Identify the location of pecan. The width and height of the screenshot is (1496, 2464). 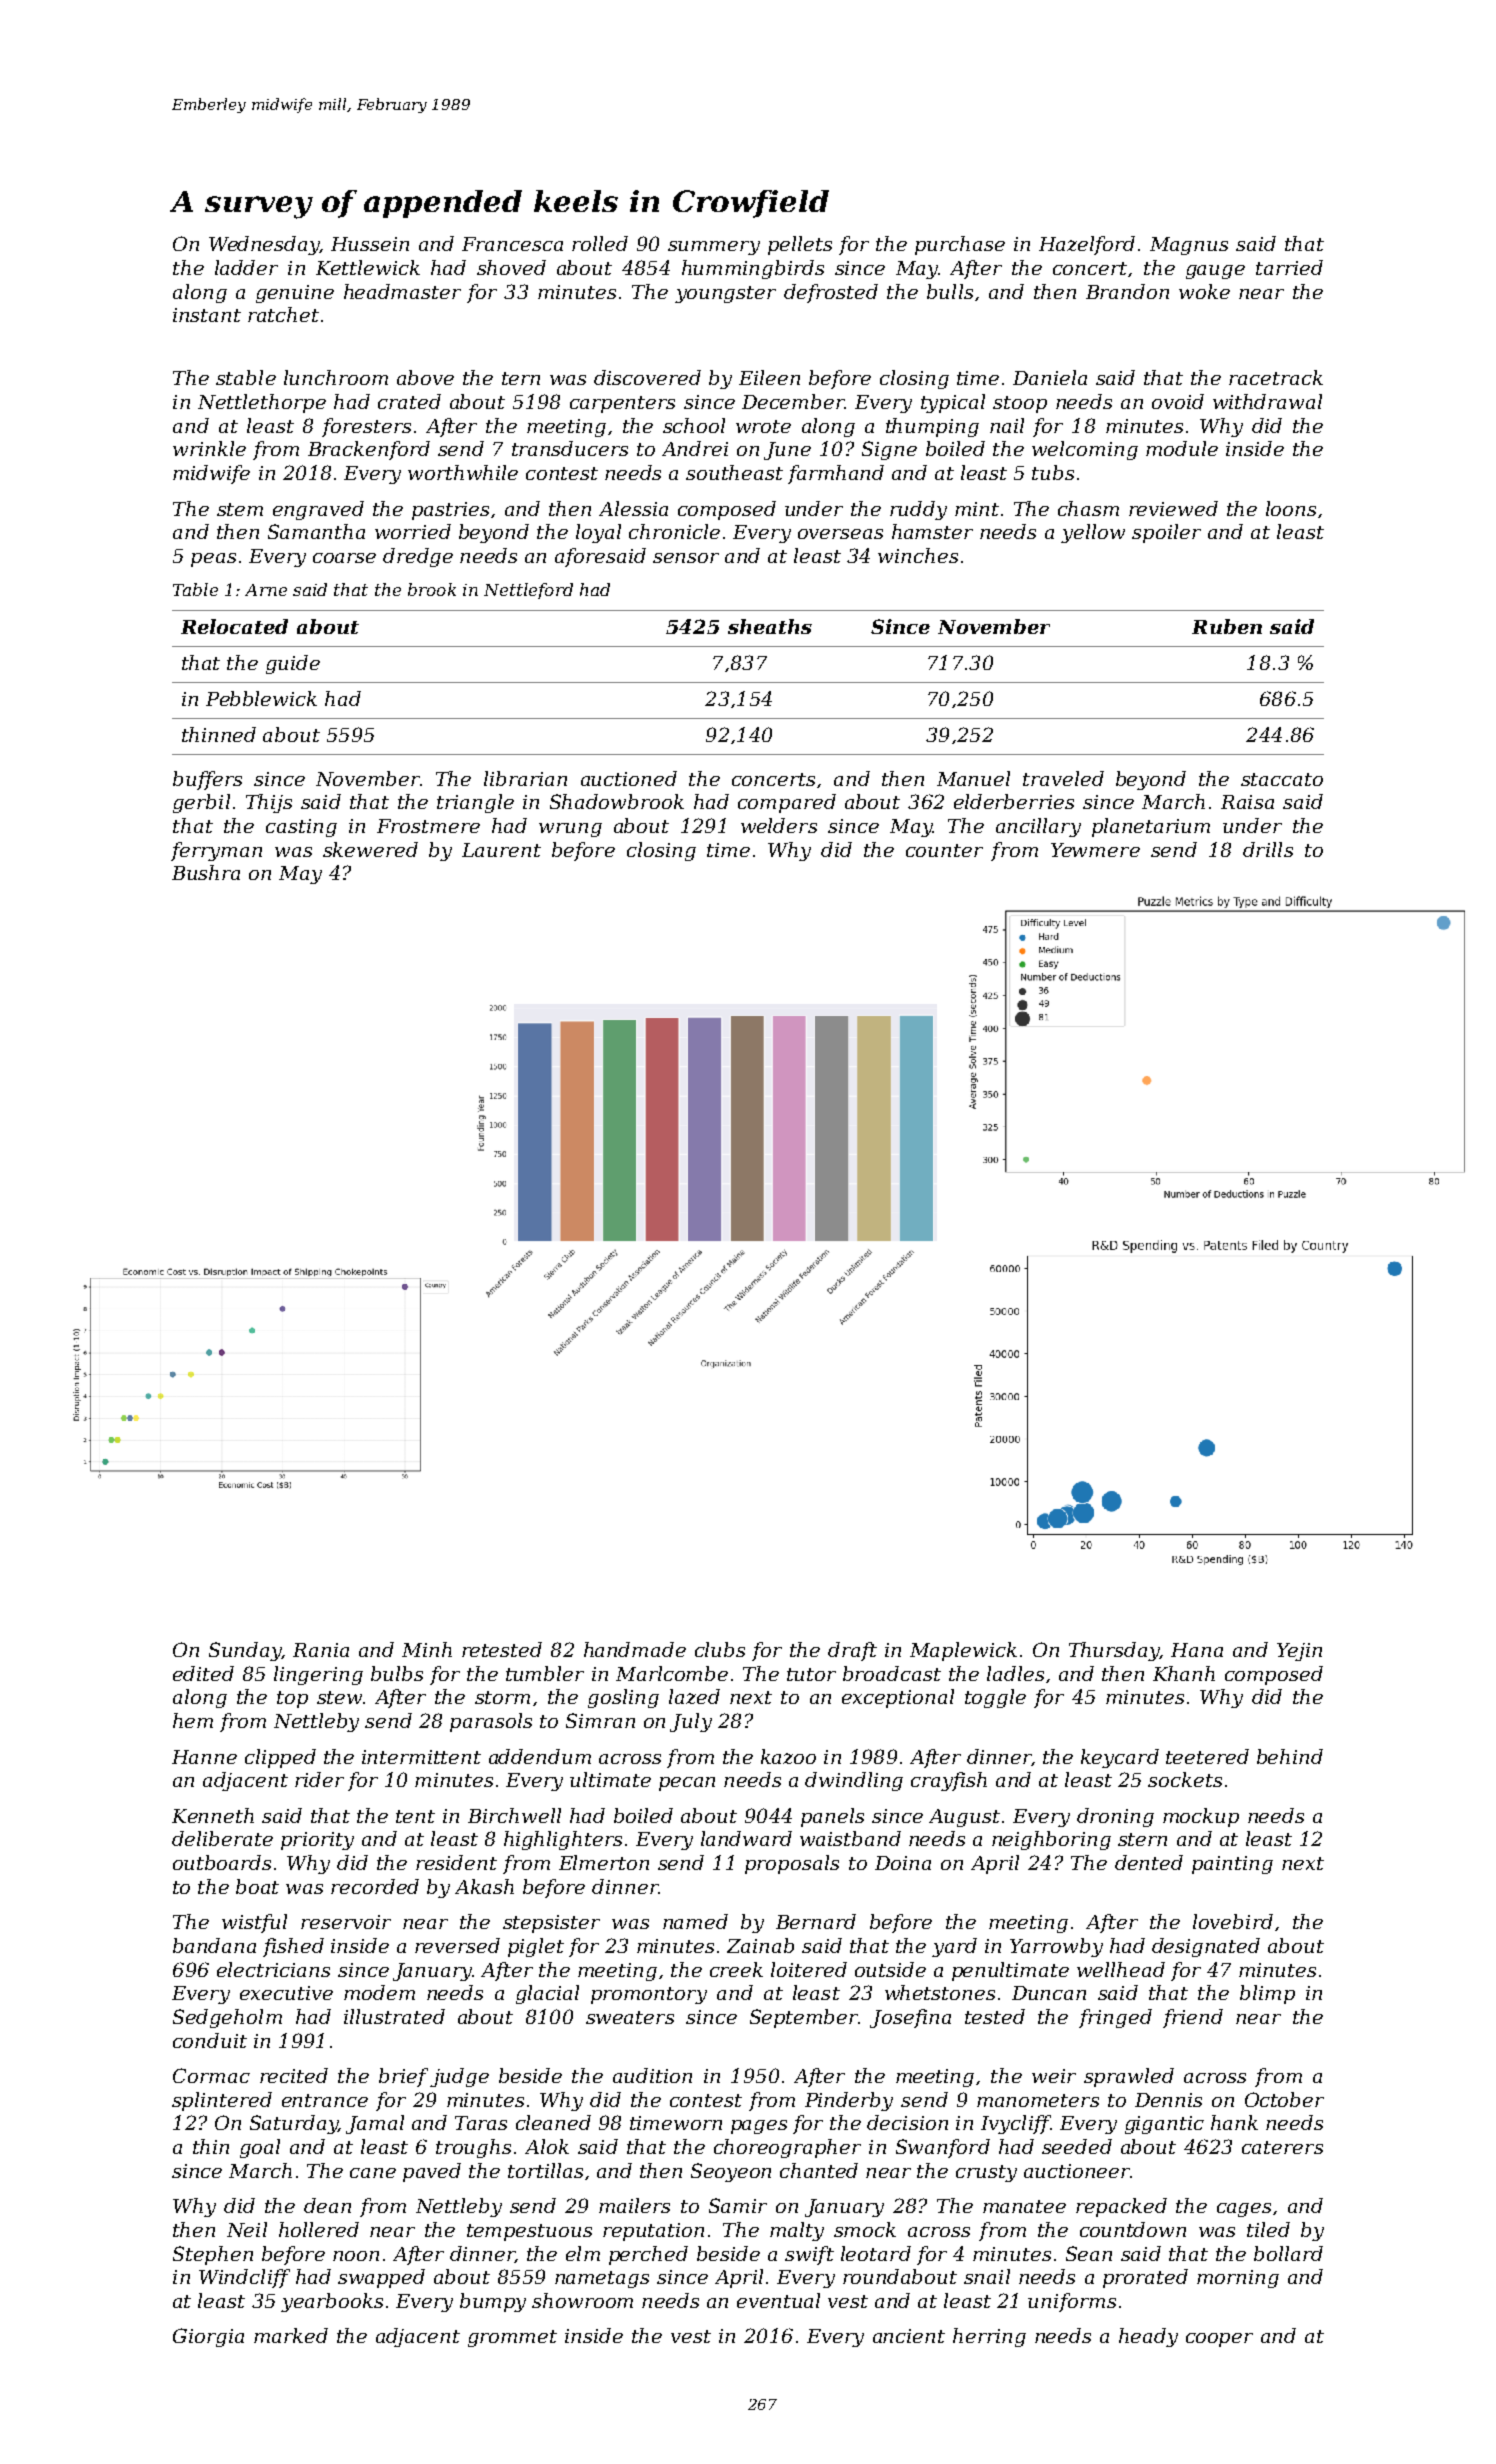
(687, 1784).
